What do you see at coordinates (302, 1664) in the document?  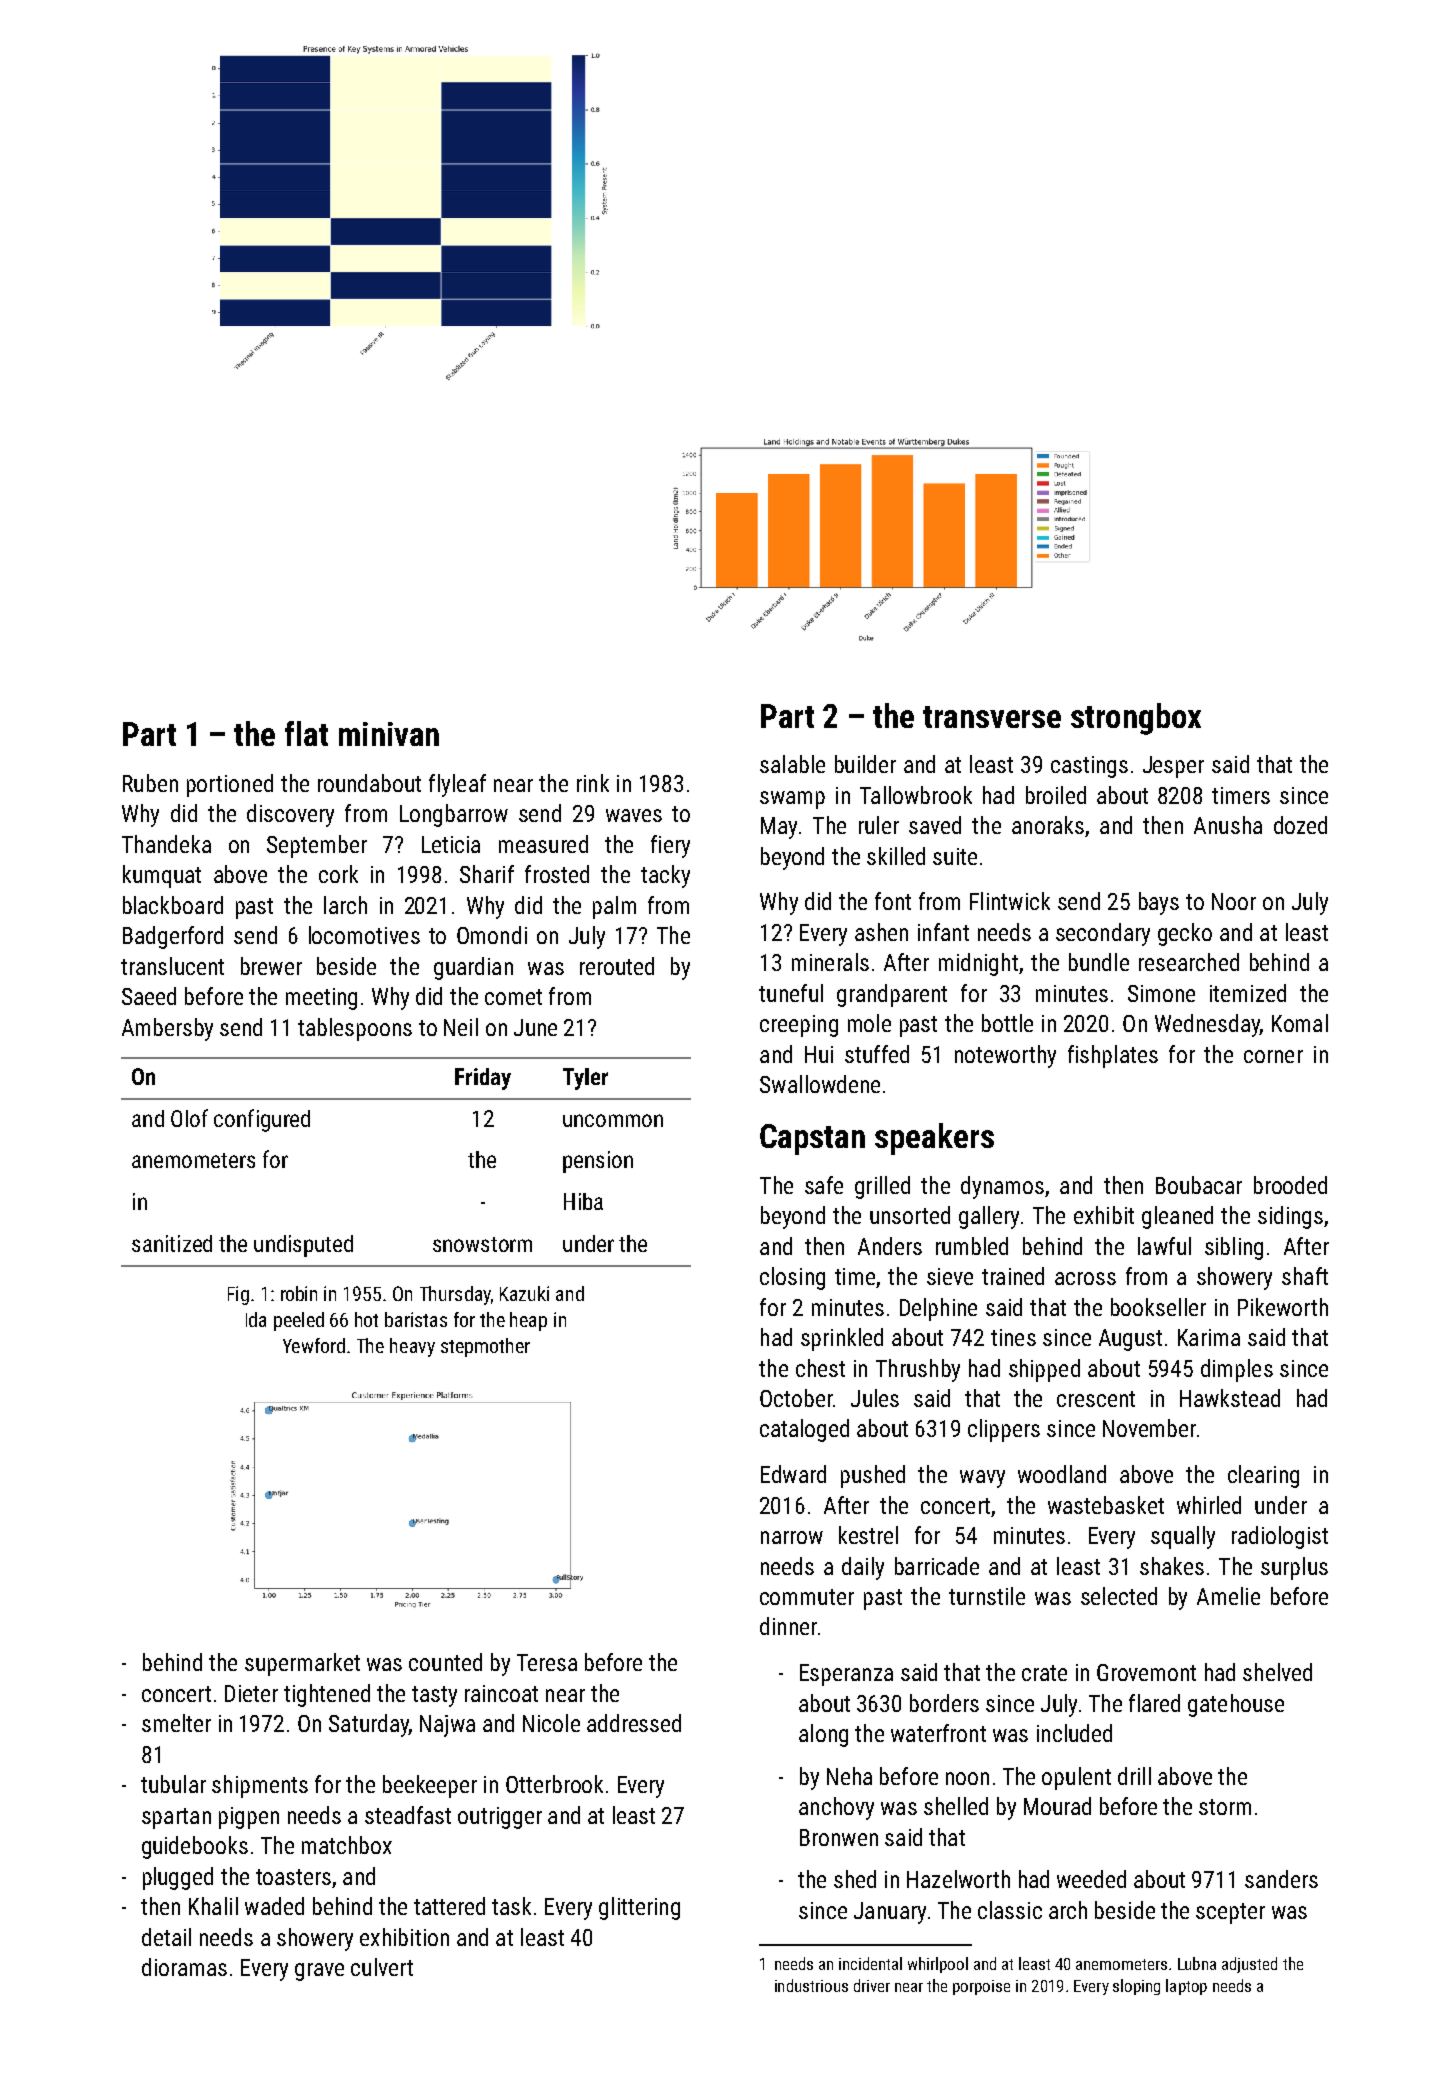 I see `supermarket` at bounding box center [302, 1664].
